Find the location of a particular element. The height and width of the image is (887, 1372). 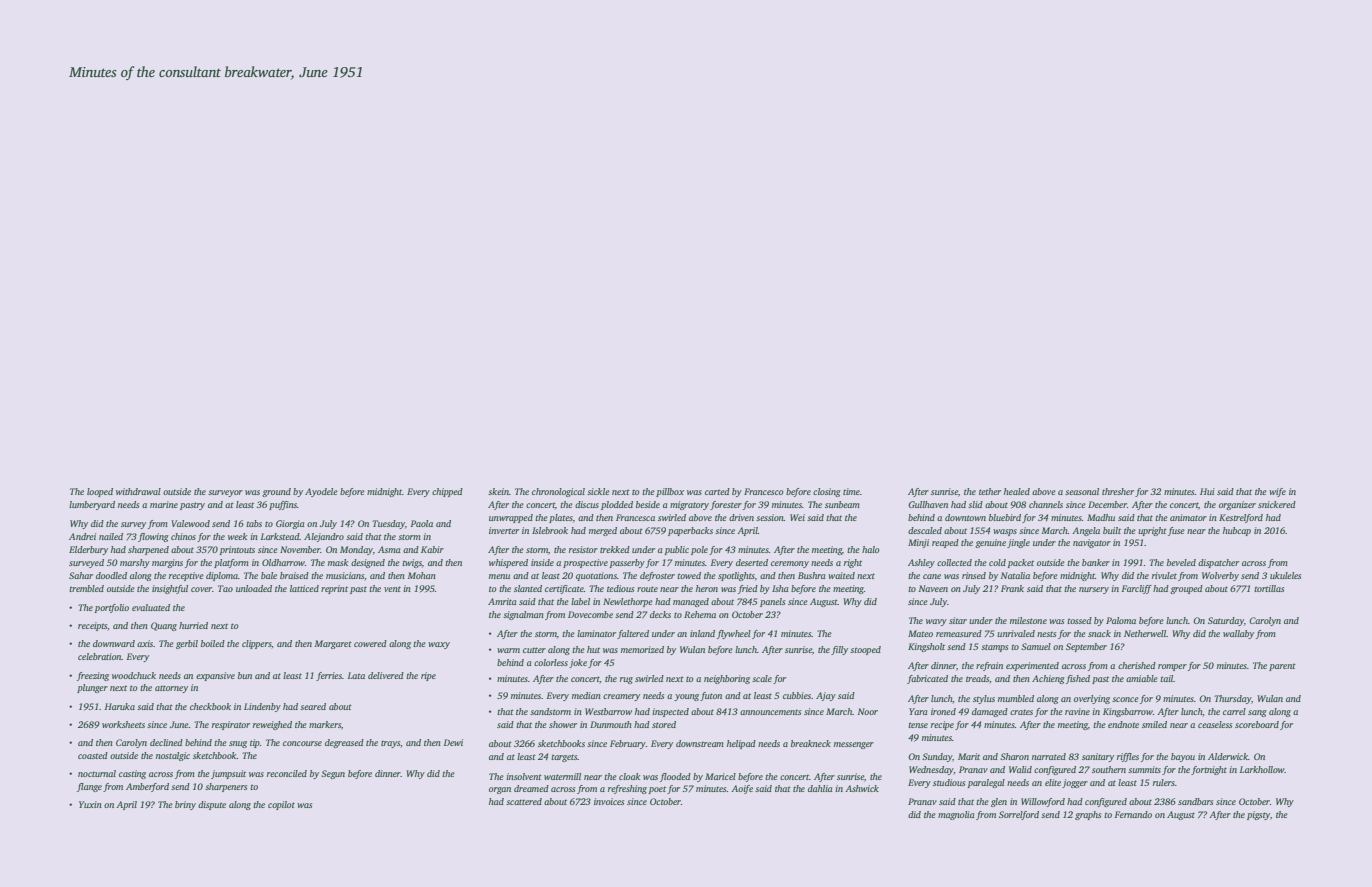

wallaby is located at coordinates (1238, 634).
